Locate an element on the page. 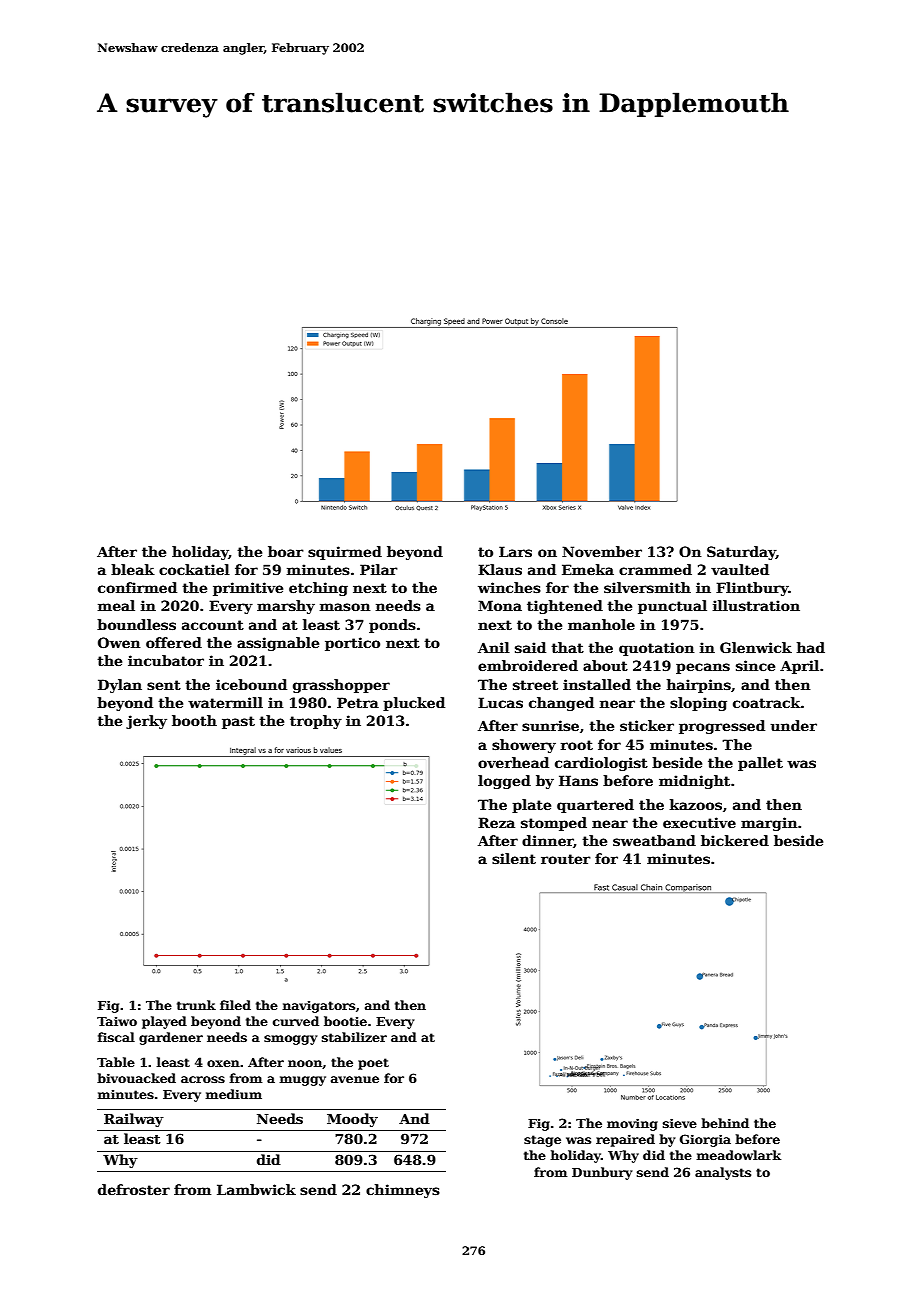 The image size is (924, 1308). Railway is located at coordinates (134, 1120).
